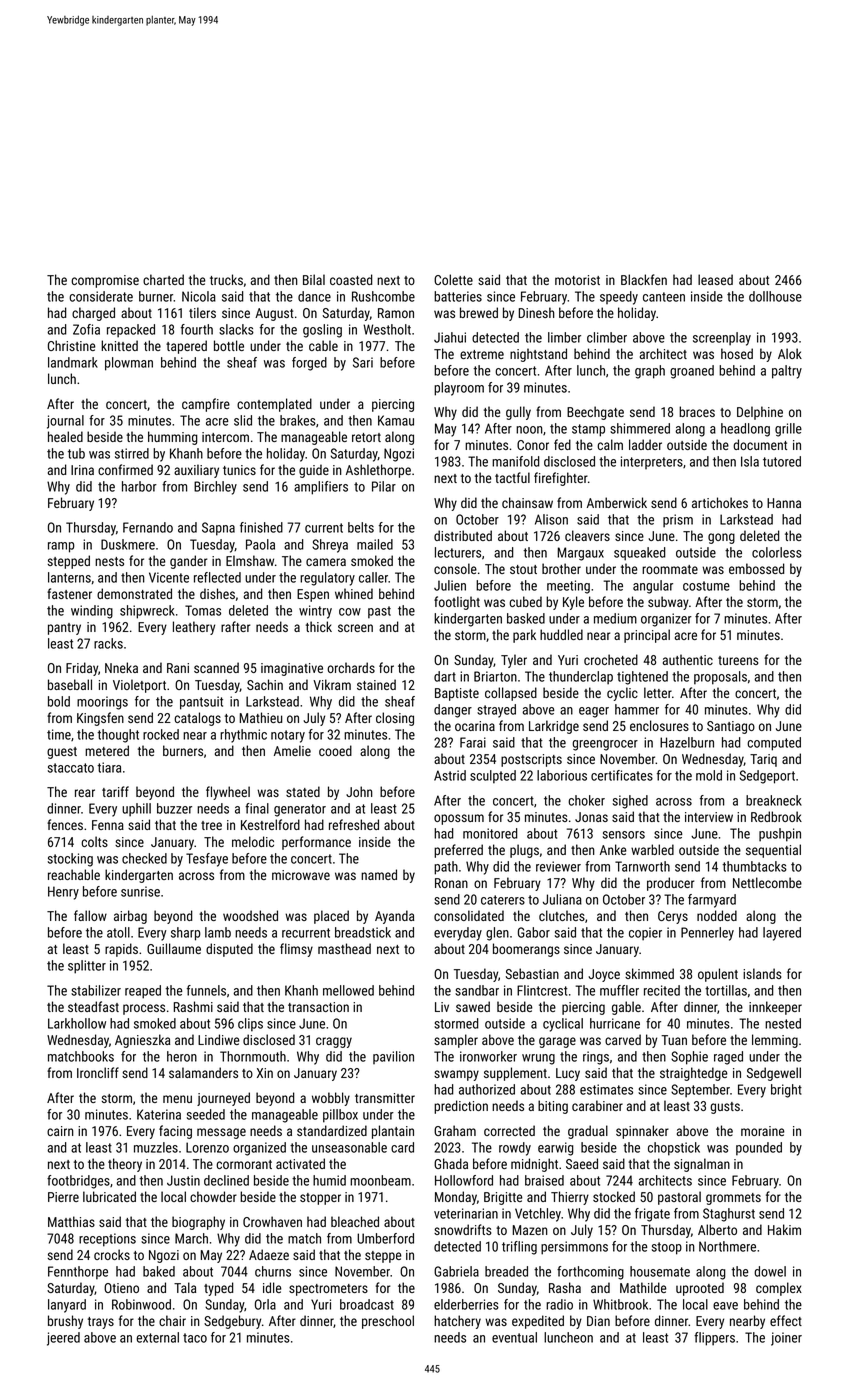 This screenshot has width=849, height=1400. I want to click on prism, so click(678, 521).
